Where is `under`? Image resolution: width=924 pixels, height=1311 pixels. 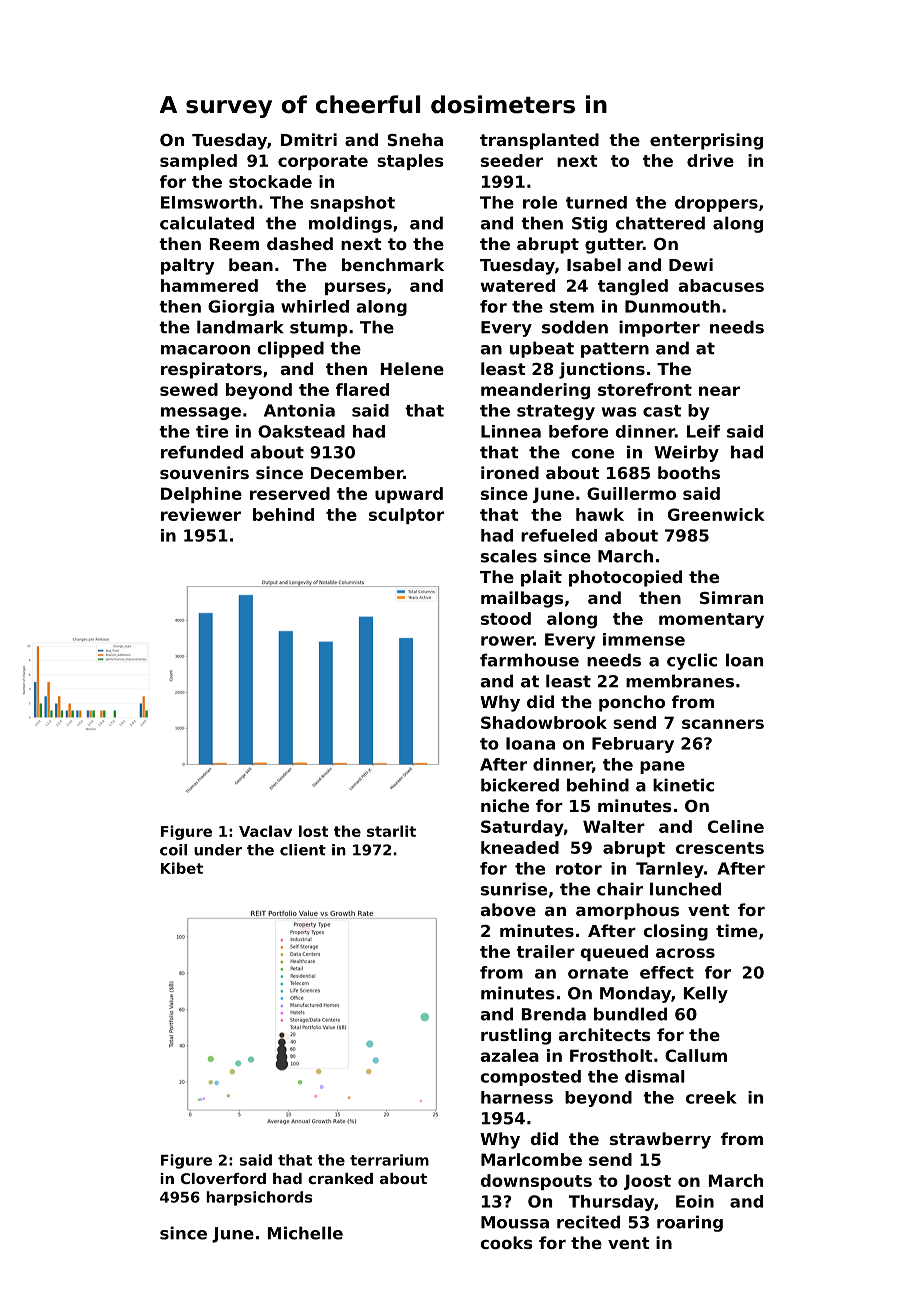 under is located at coordinates (218, 850).
